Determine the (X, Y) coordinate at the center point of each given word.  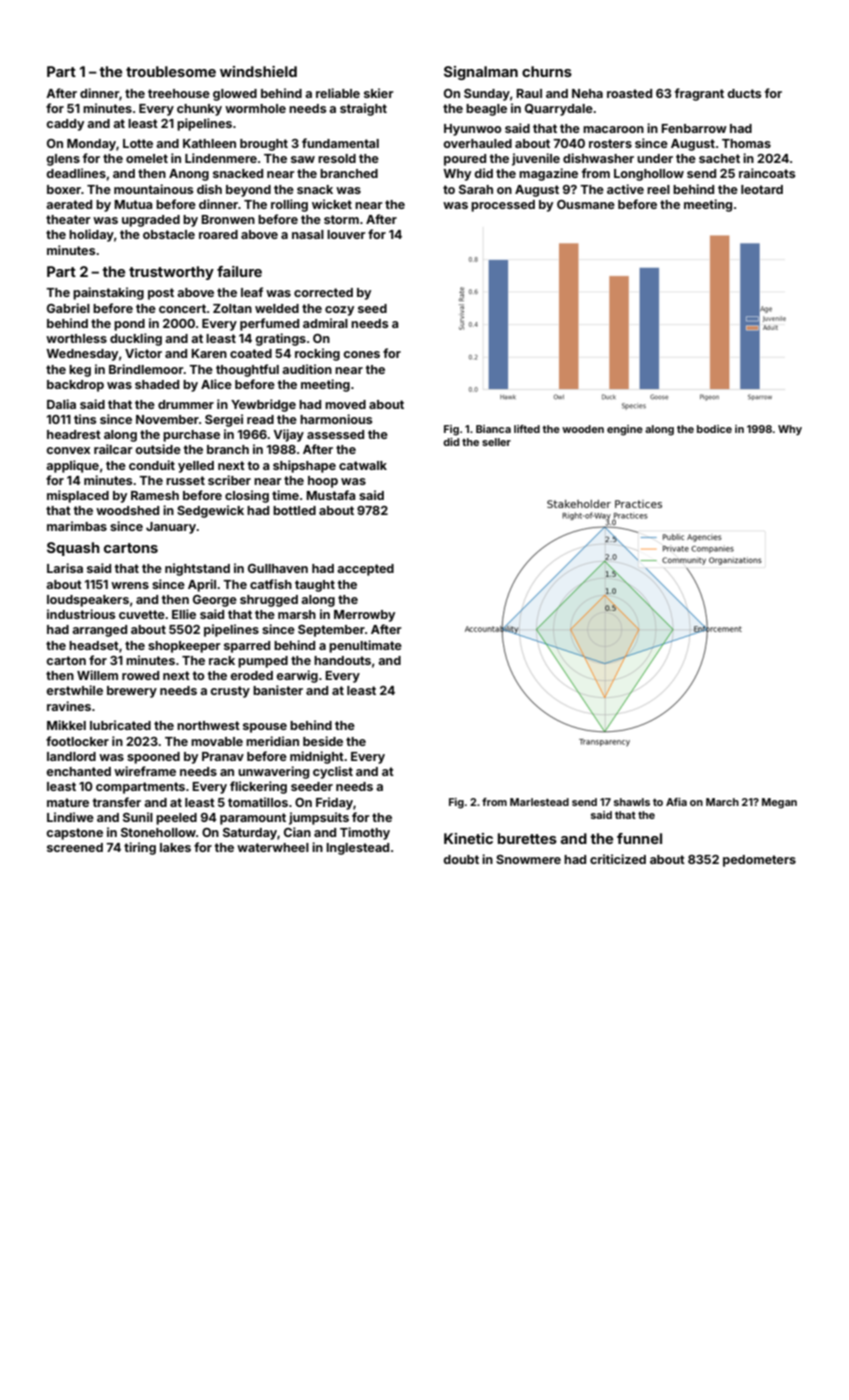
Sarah (476, 189)
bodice (714, 429)
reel (658, 189)
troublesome (171, 71)
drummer (186, 404)
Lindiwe (70, 817)
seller (496, 442)
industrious (81, 614)
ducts (744, 93)
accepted (365, 570)
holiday (91, 235)
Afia (676, 802)
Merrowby (364, 616)
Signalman (481, 73)
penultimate (365, 646)
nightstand (197, 569)
